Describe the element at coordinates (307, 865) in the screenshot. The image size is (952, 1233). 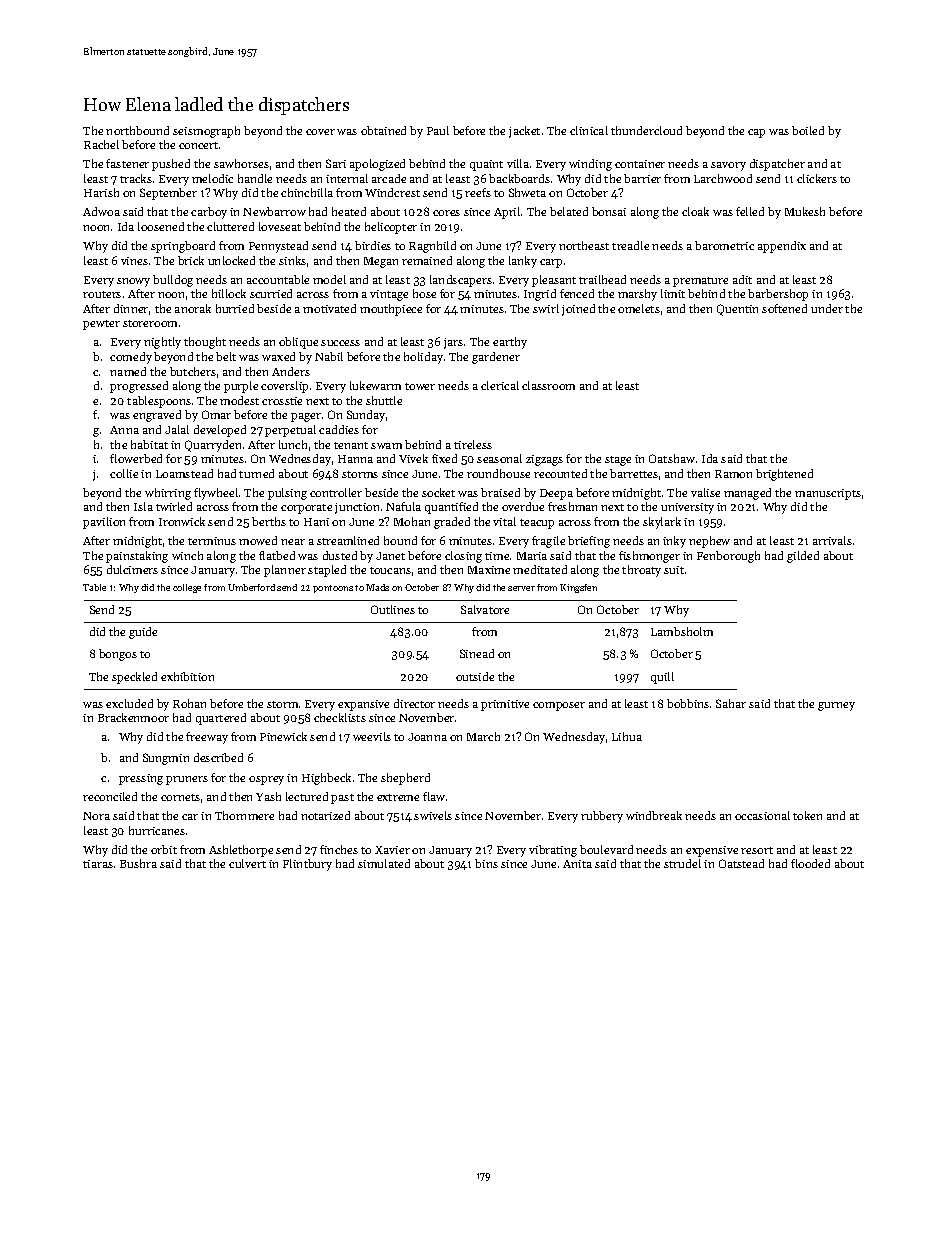
I see `Flintbury` at that location.
